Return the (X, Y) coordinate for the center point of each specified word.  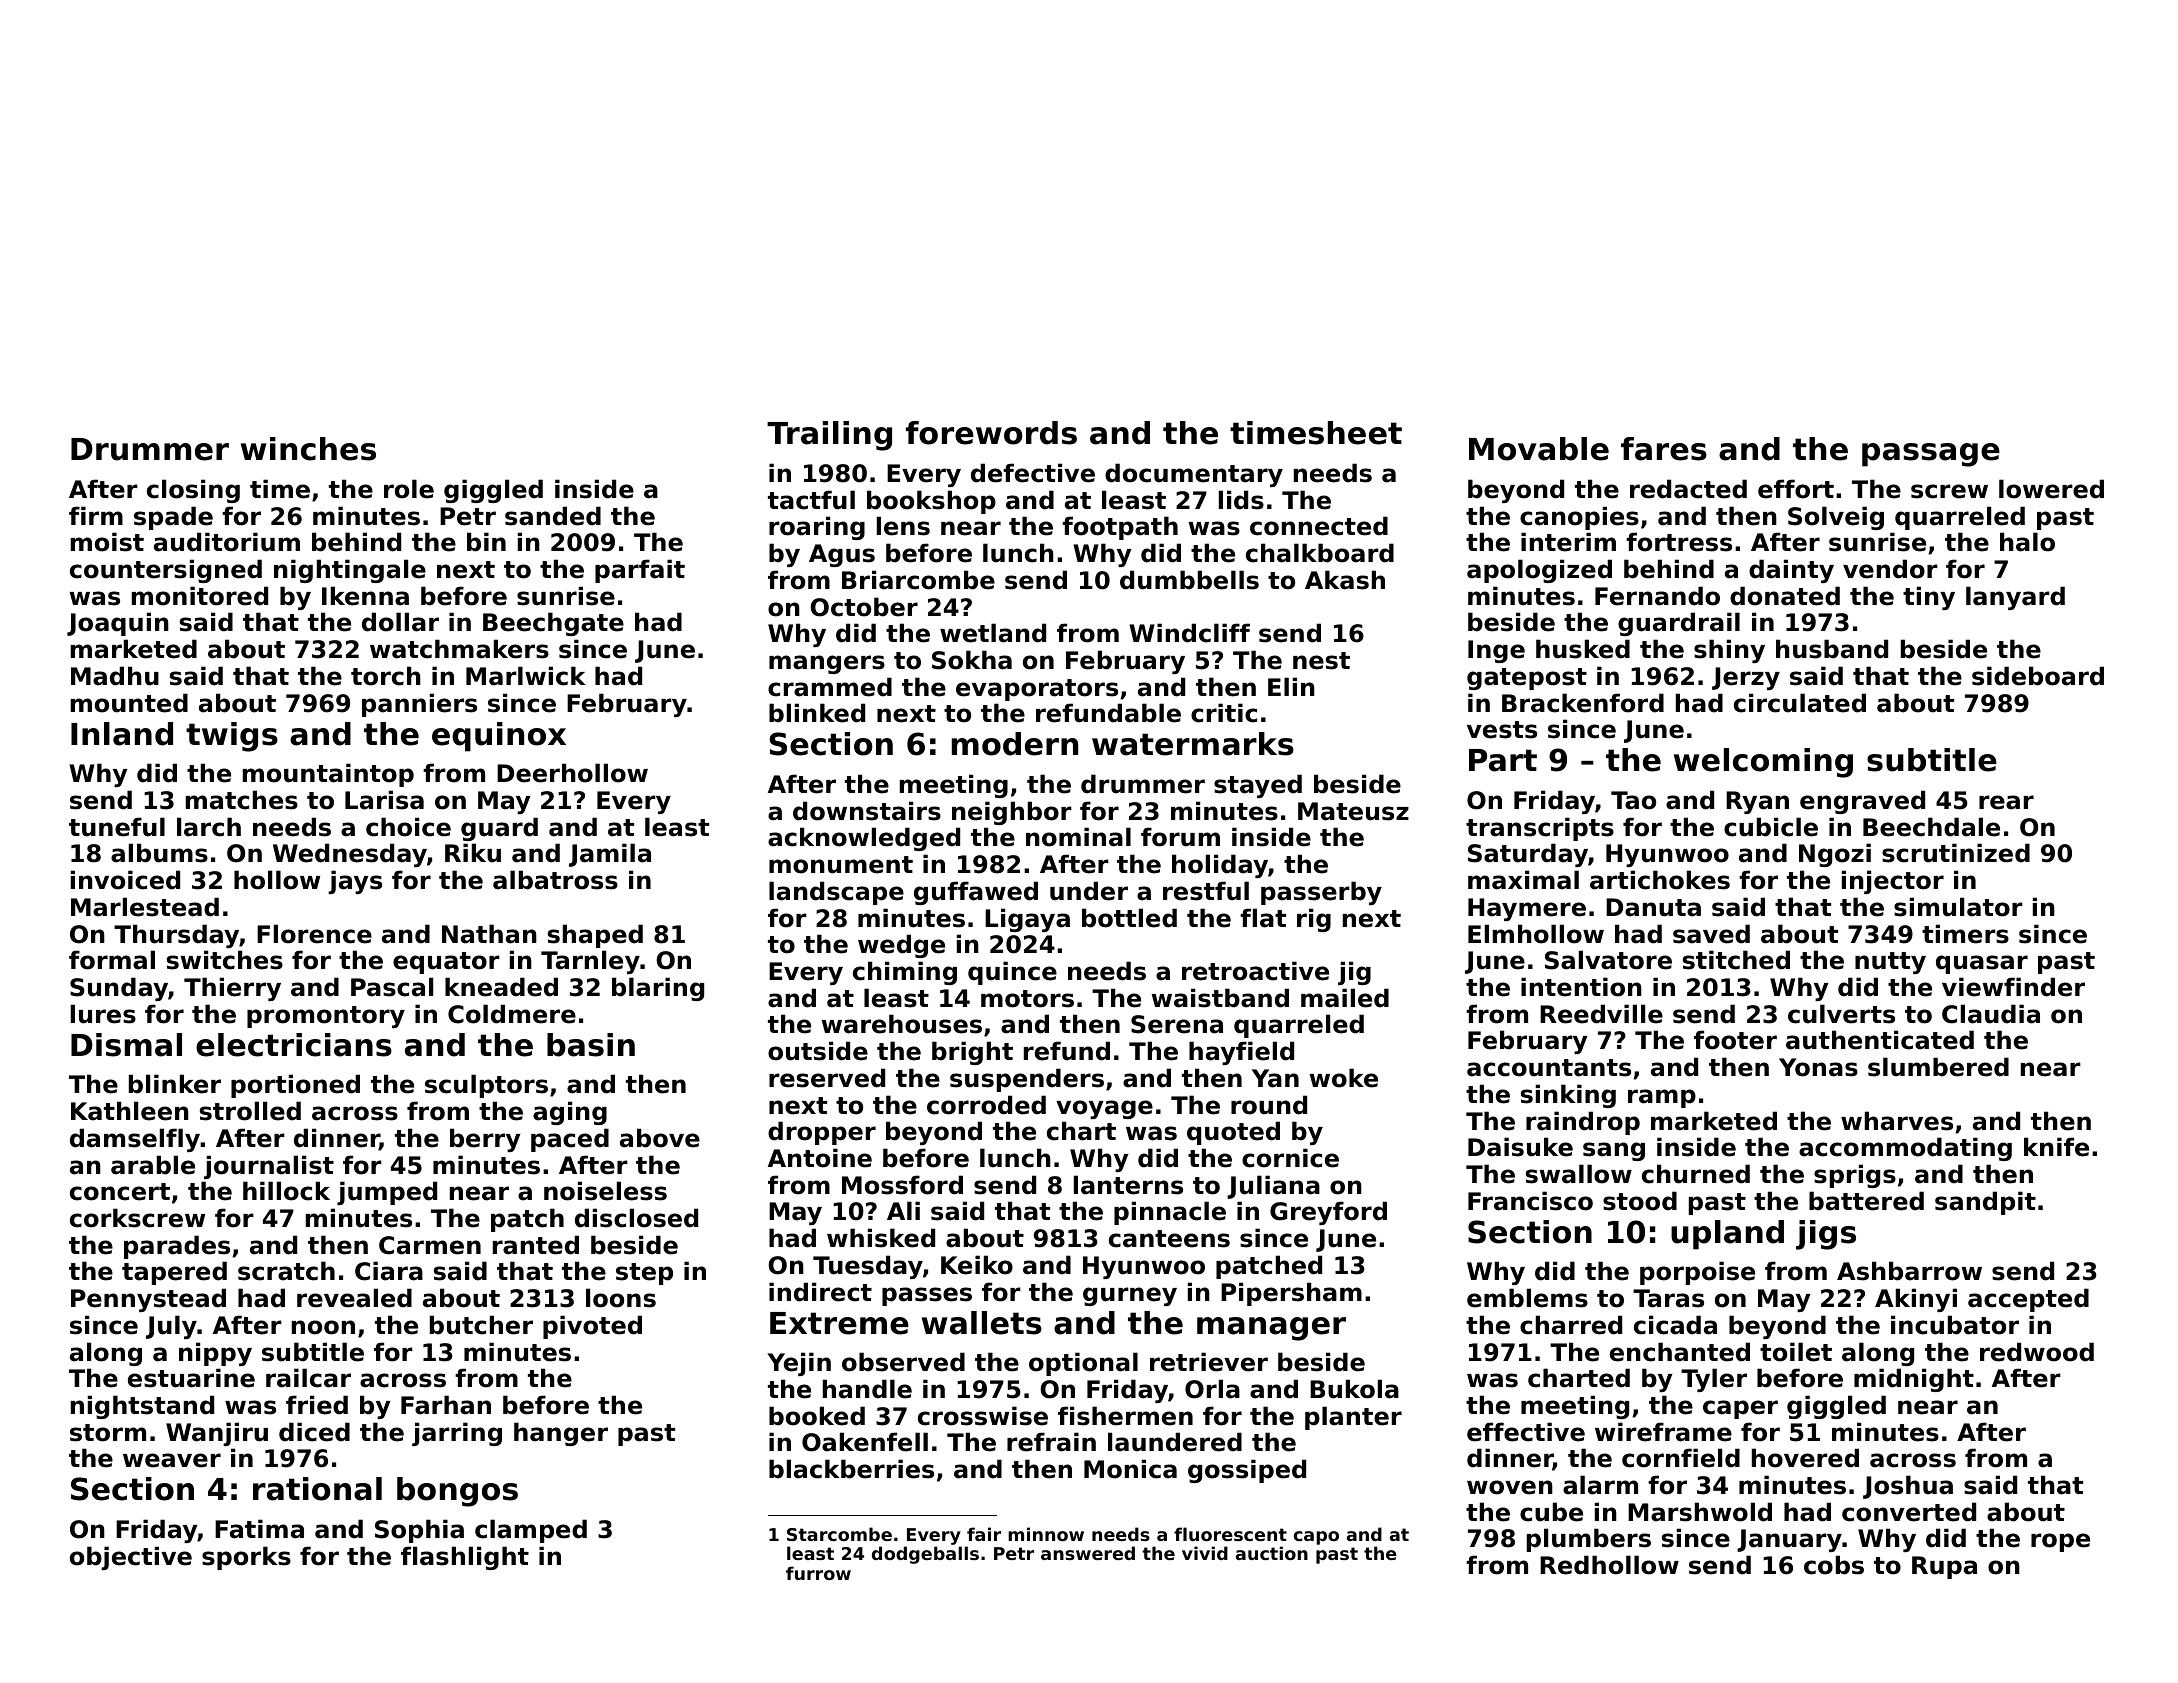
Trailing (829, 436)
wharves (1897, 1121)
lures (103, 1014)
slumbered (1938, 1067)
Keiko (977, 1265)
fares (1664, 449)
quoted (1233, 1133)
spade (173, 518)
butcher (481, 1325)
